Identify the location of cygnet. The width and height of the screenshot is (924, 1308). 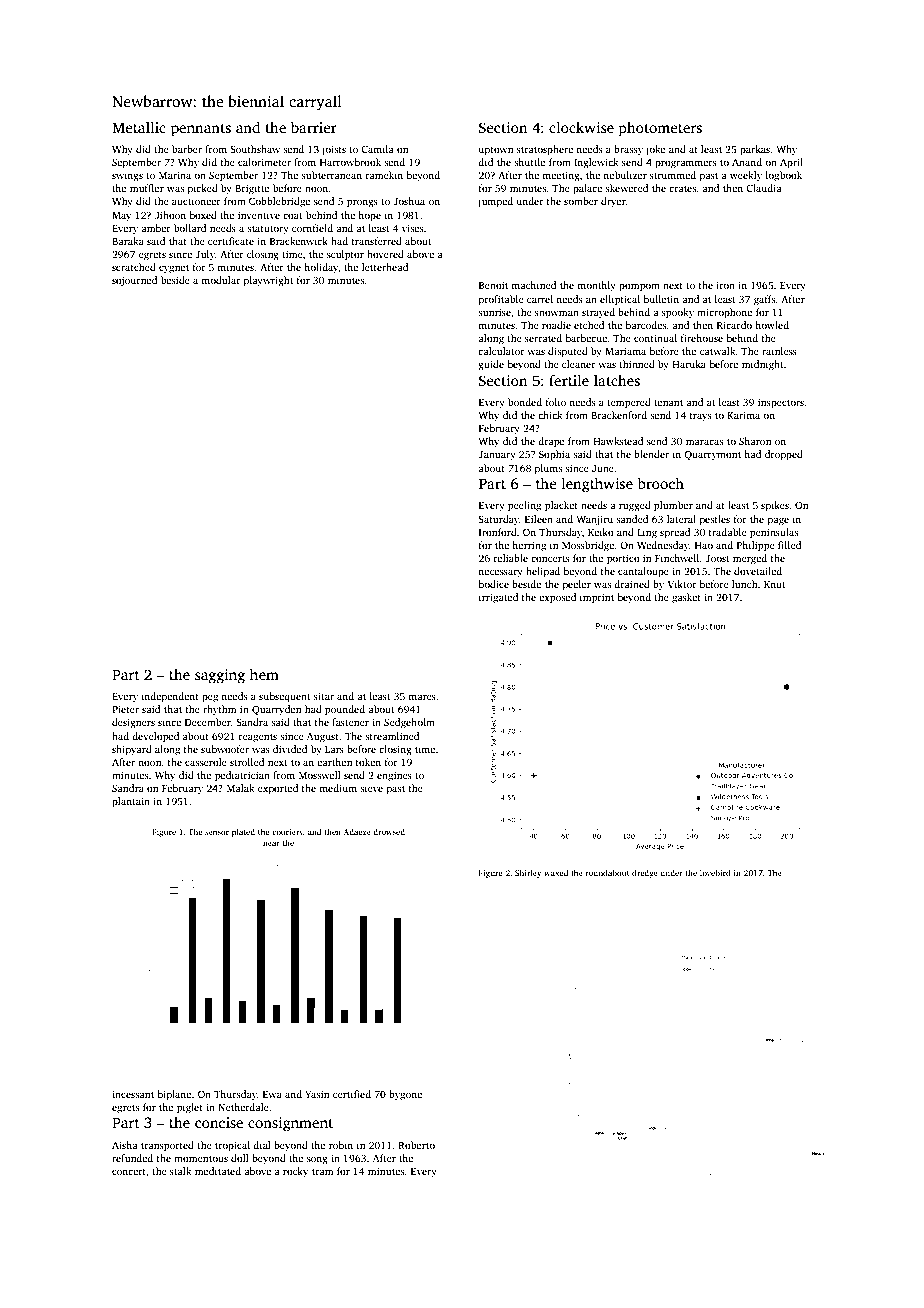
(174, 269).
